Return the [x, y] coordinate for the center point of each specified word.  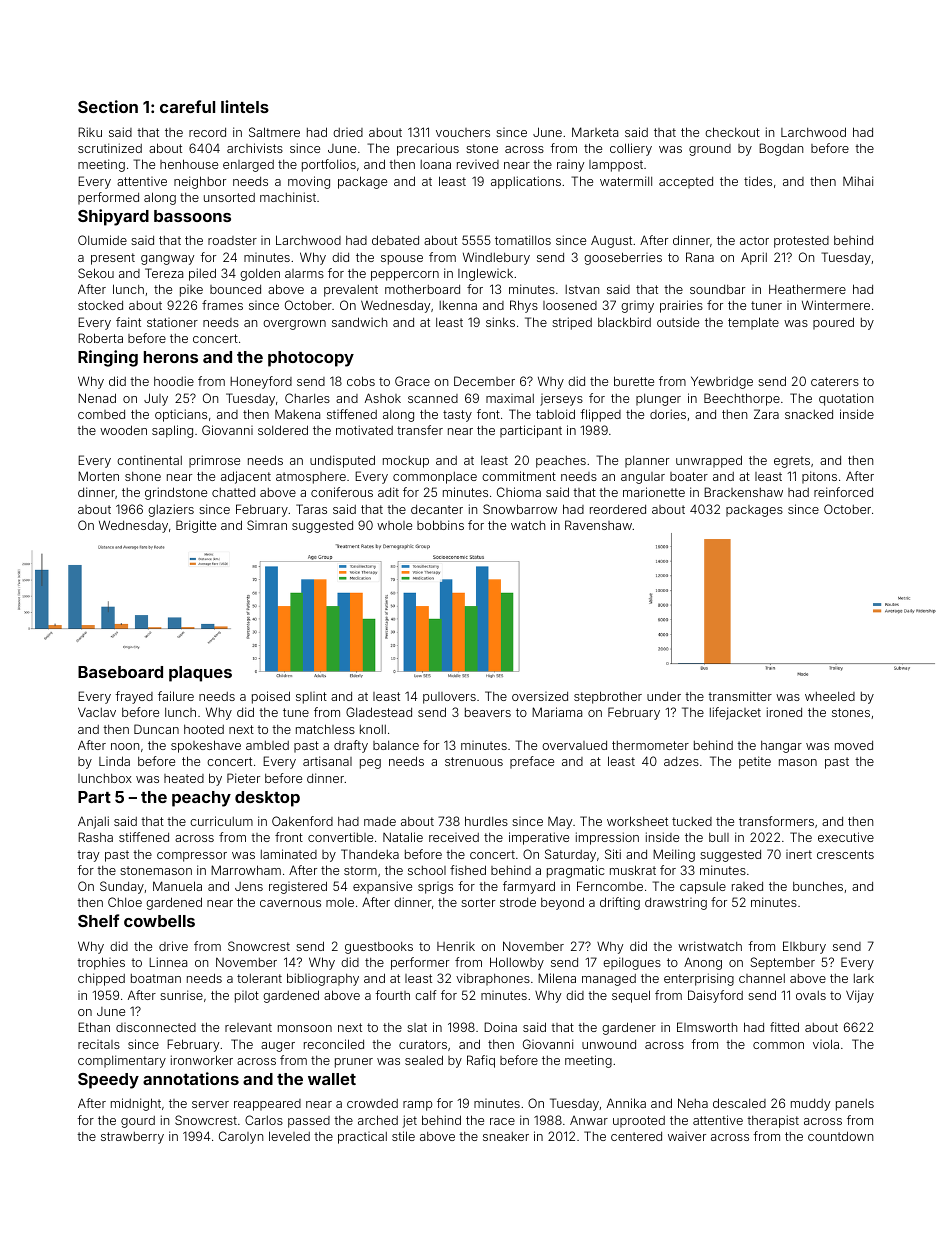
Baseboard [120, 672]
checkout [732, 132]
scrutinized [110, 148]
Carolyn [241, 1137]
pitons [819, 477]
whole [394, 525]
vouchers [463, 132]
